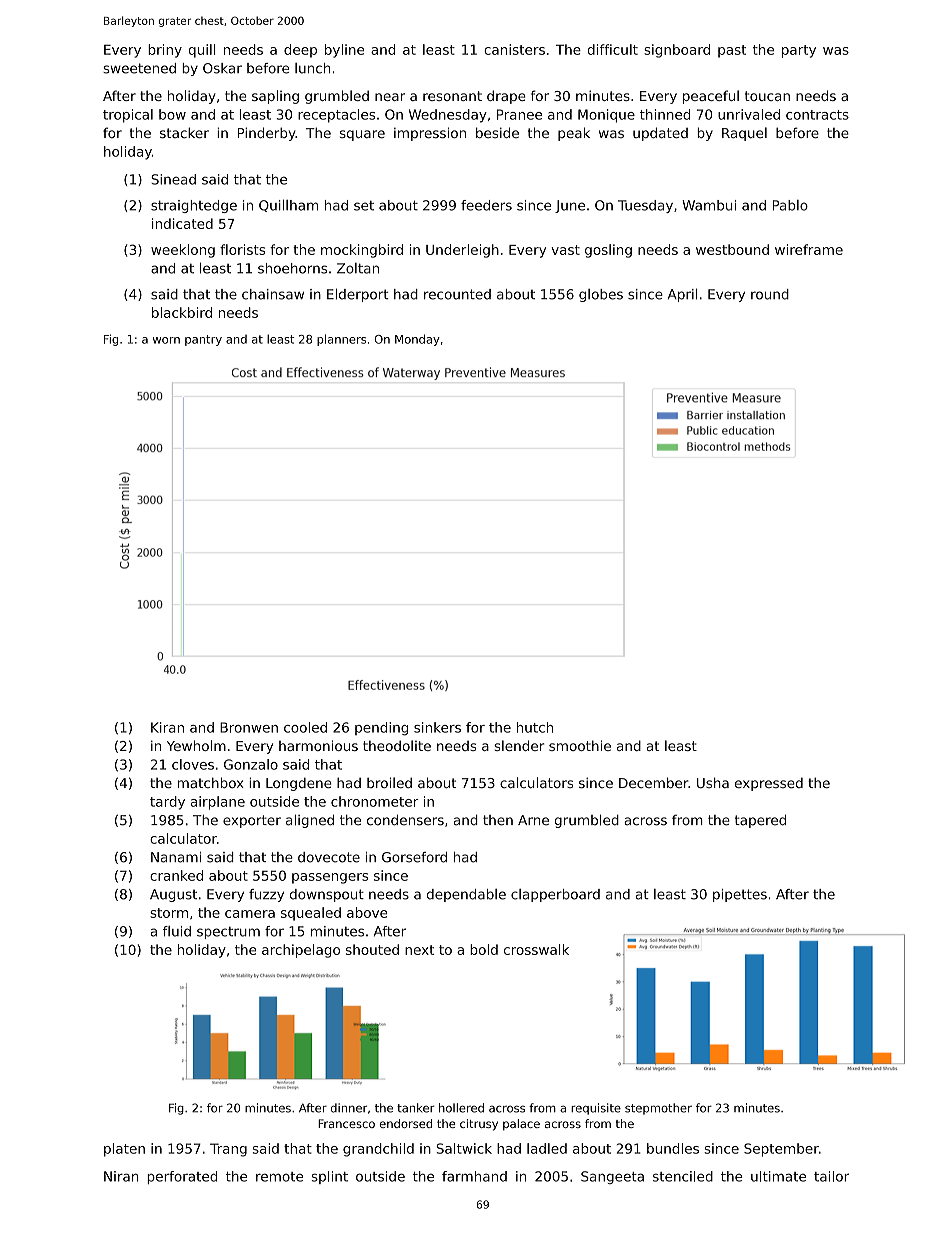  What do you see at coordinates (167, 803) in the screenshot?
I see `tardy` at bounding box center [167, 803].
